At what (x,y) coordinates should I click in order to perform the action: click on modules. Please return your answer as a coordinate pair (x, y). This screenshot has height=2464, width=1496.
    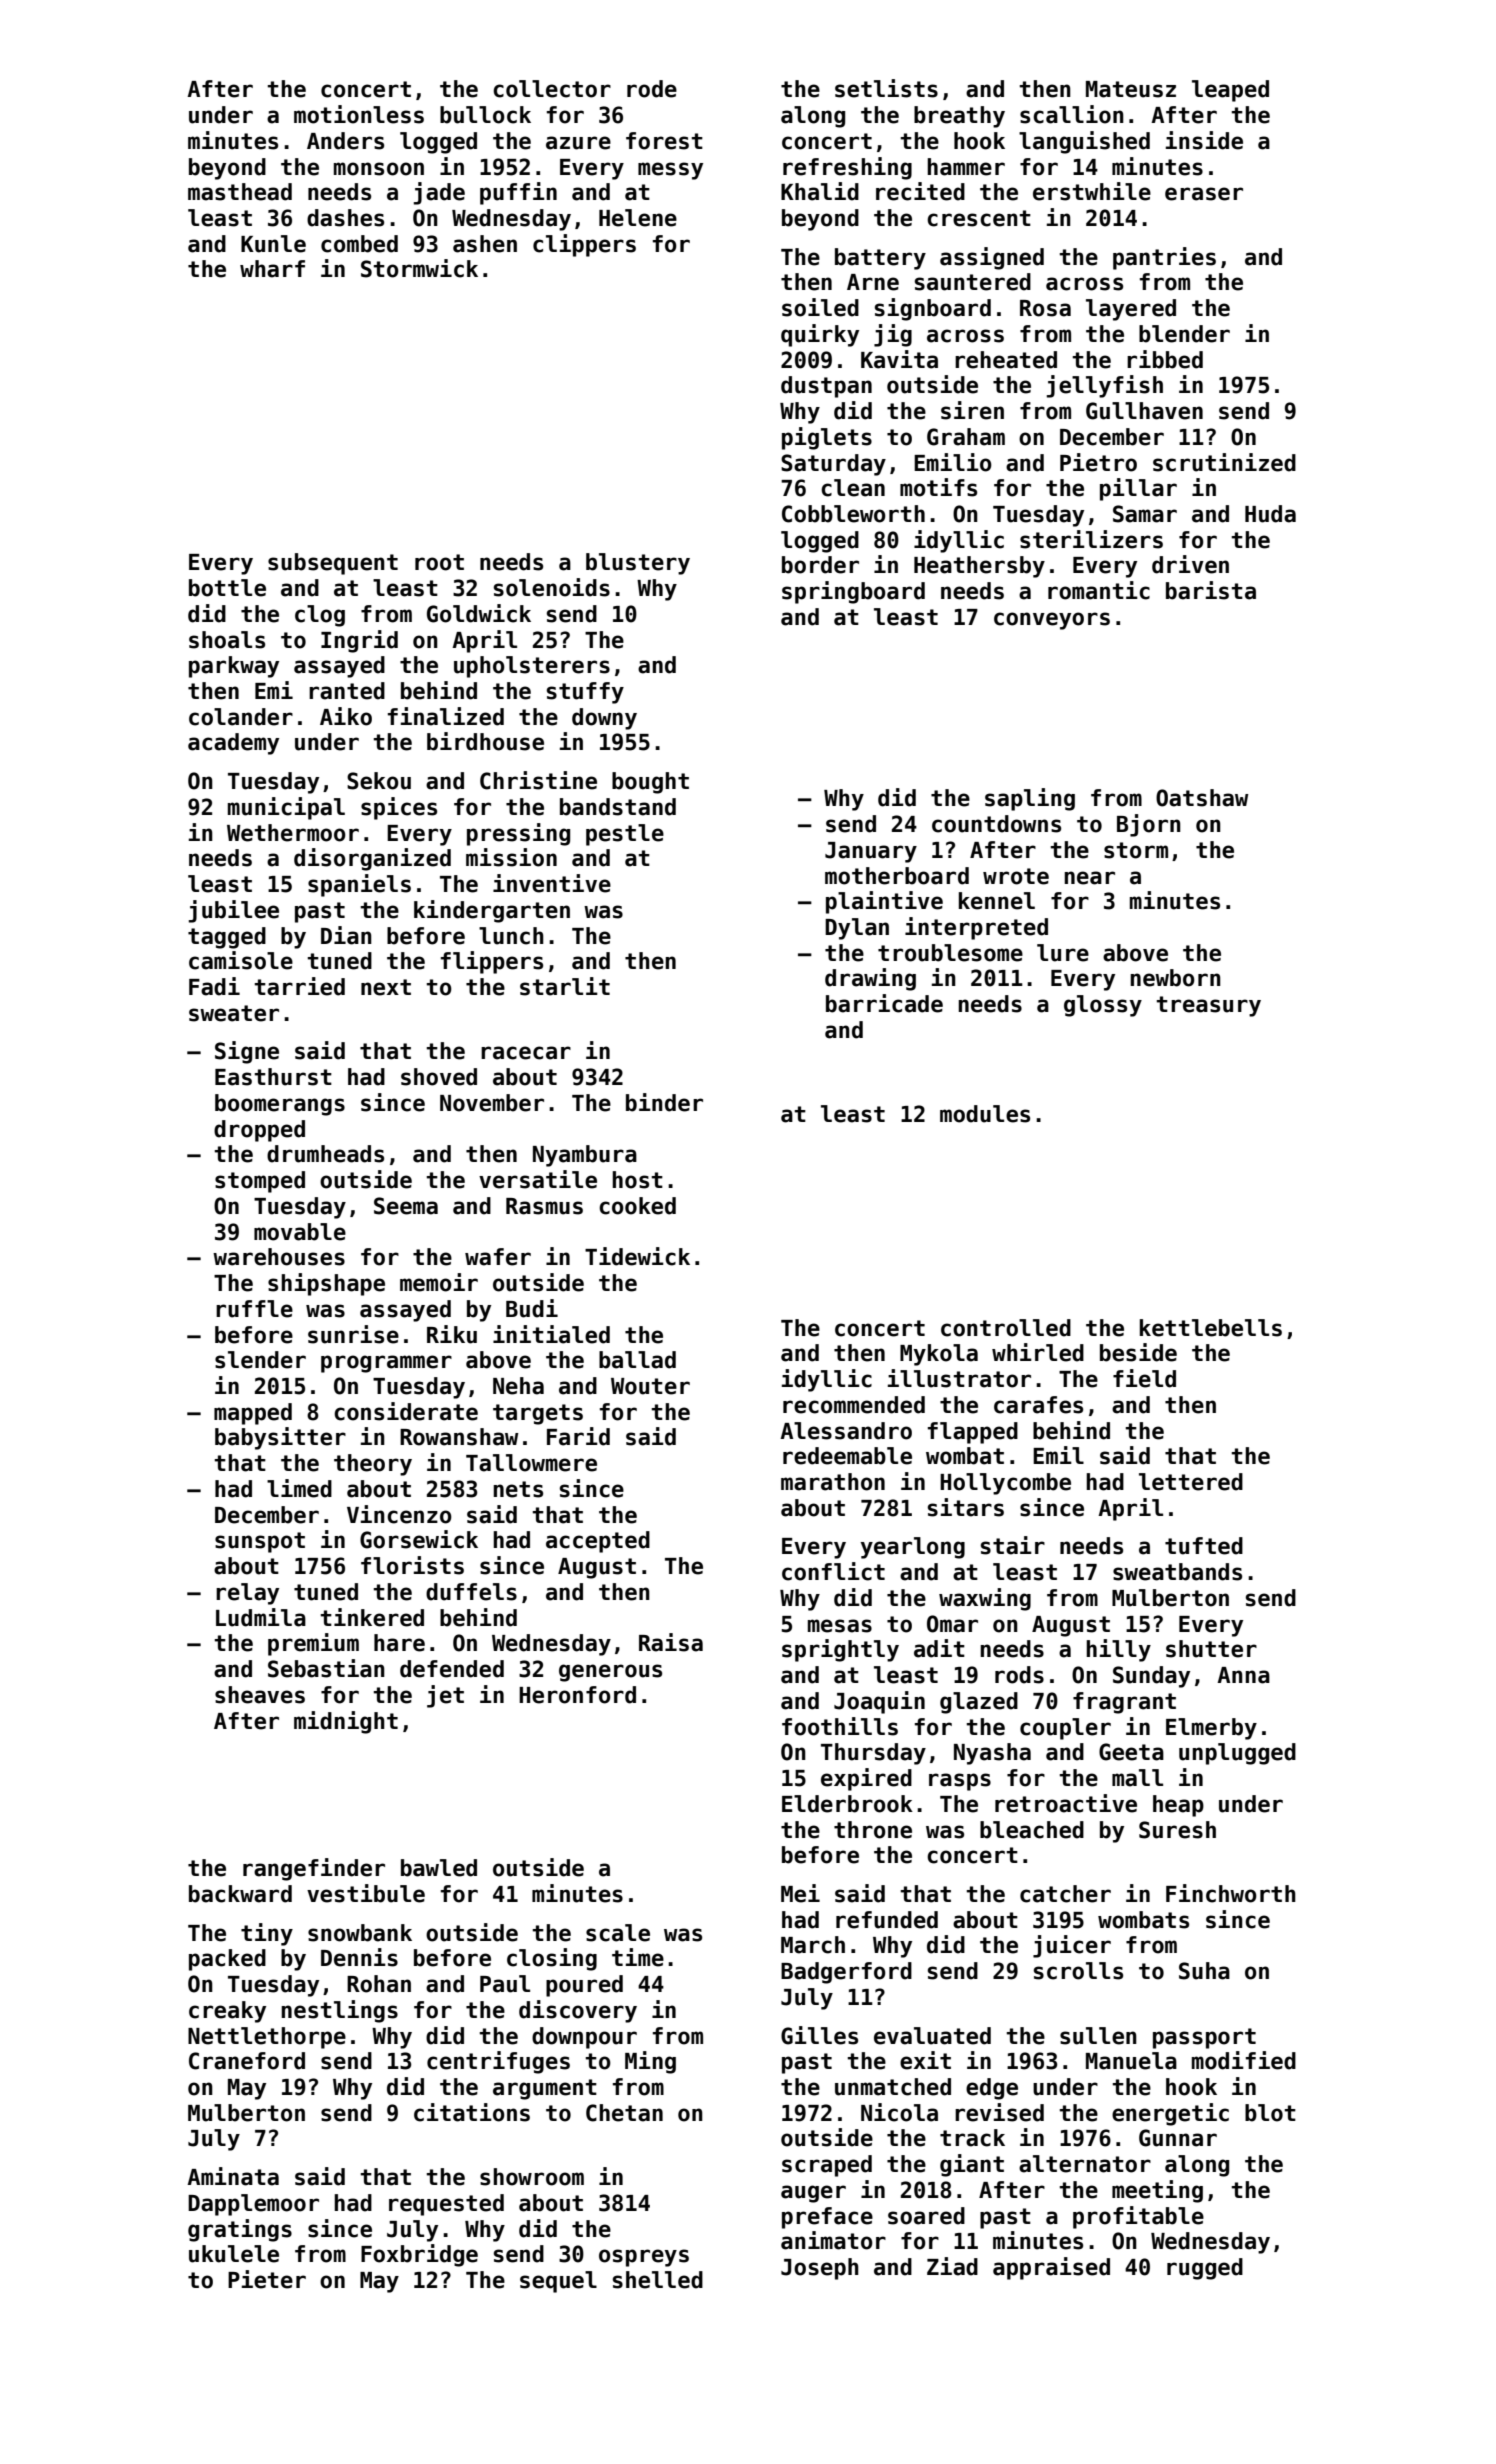
    Looking at the image, I should click on (985, 1114).
